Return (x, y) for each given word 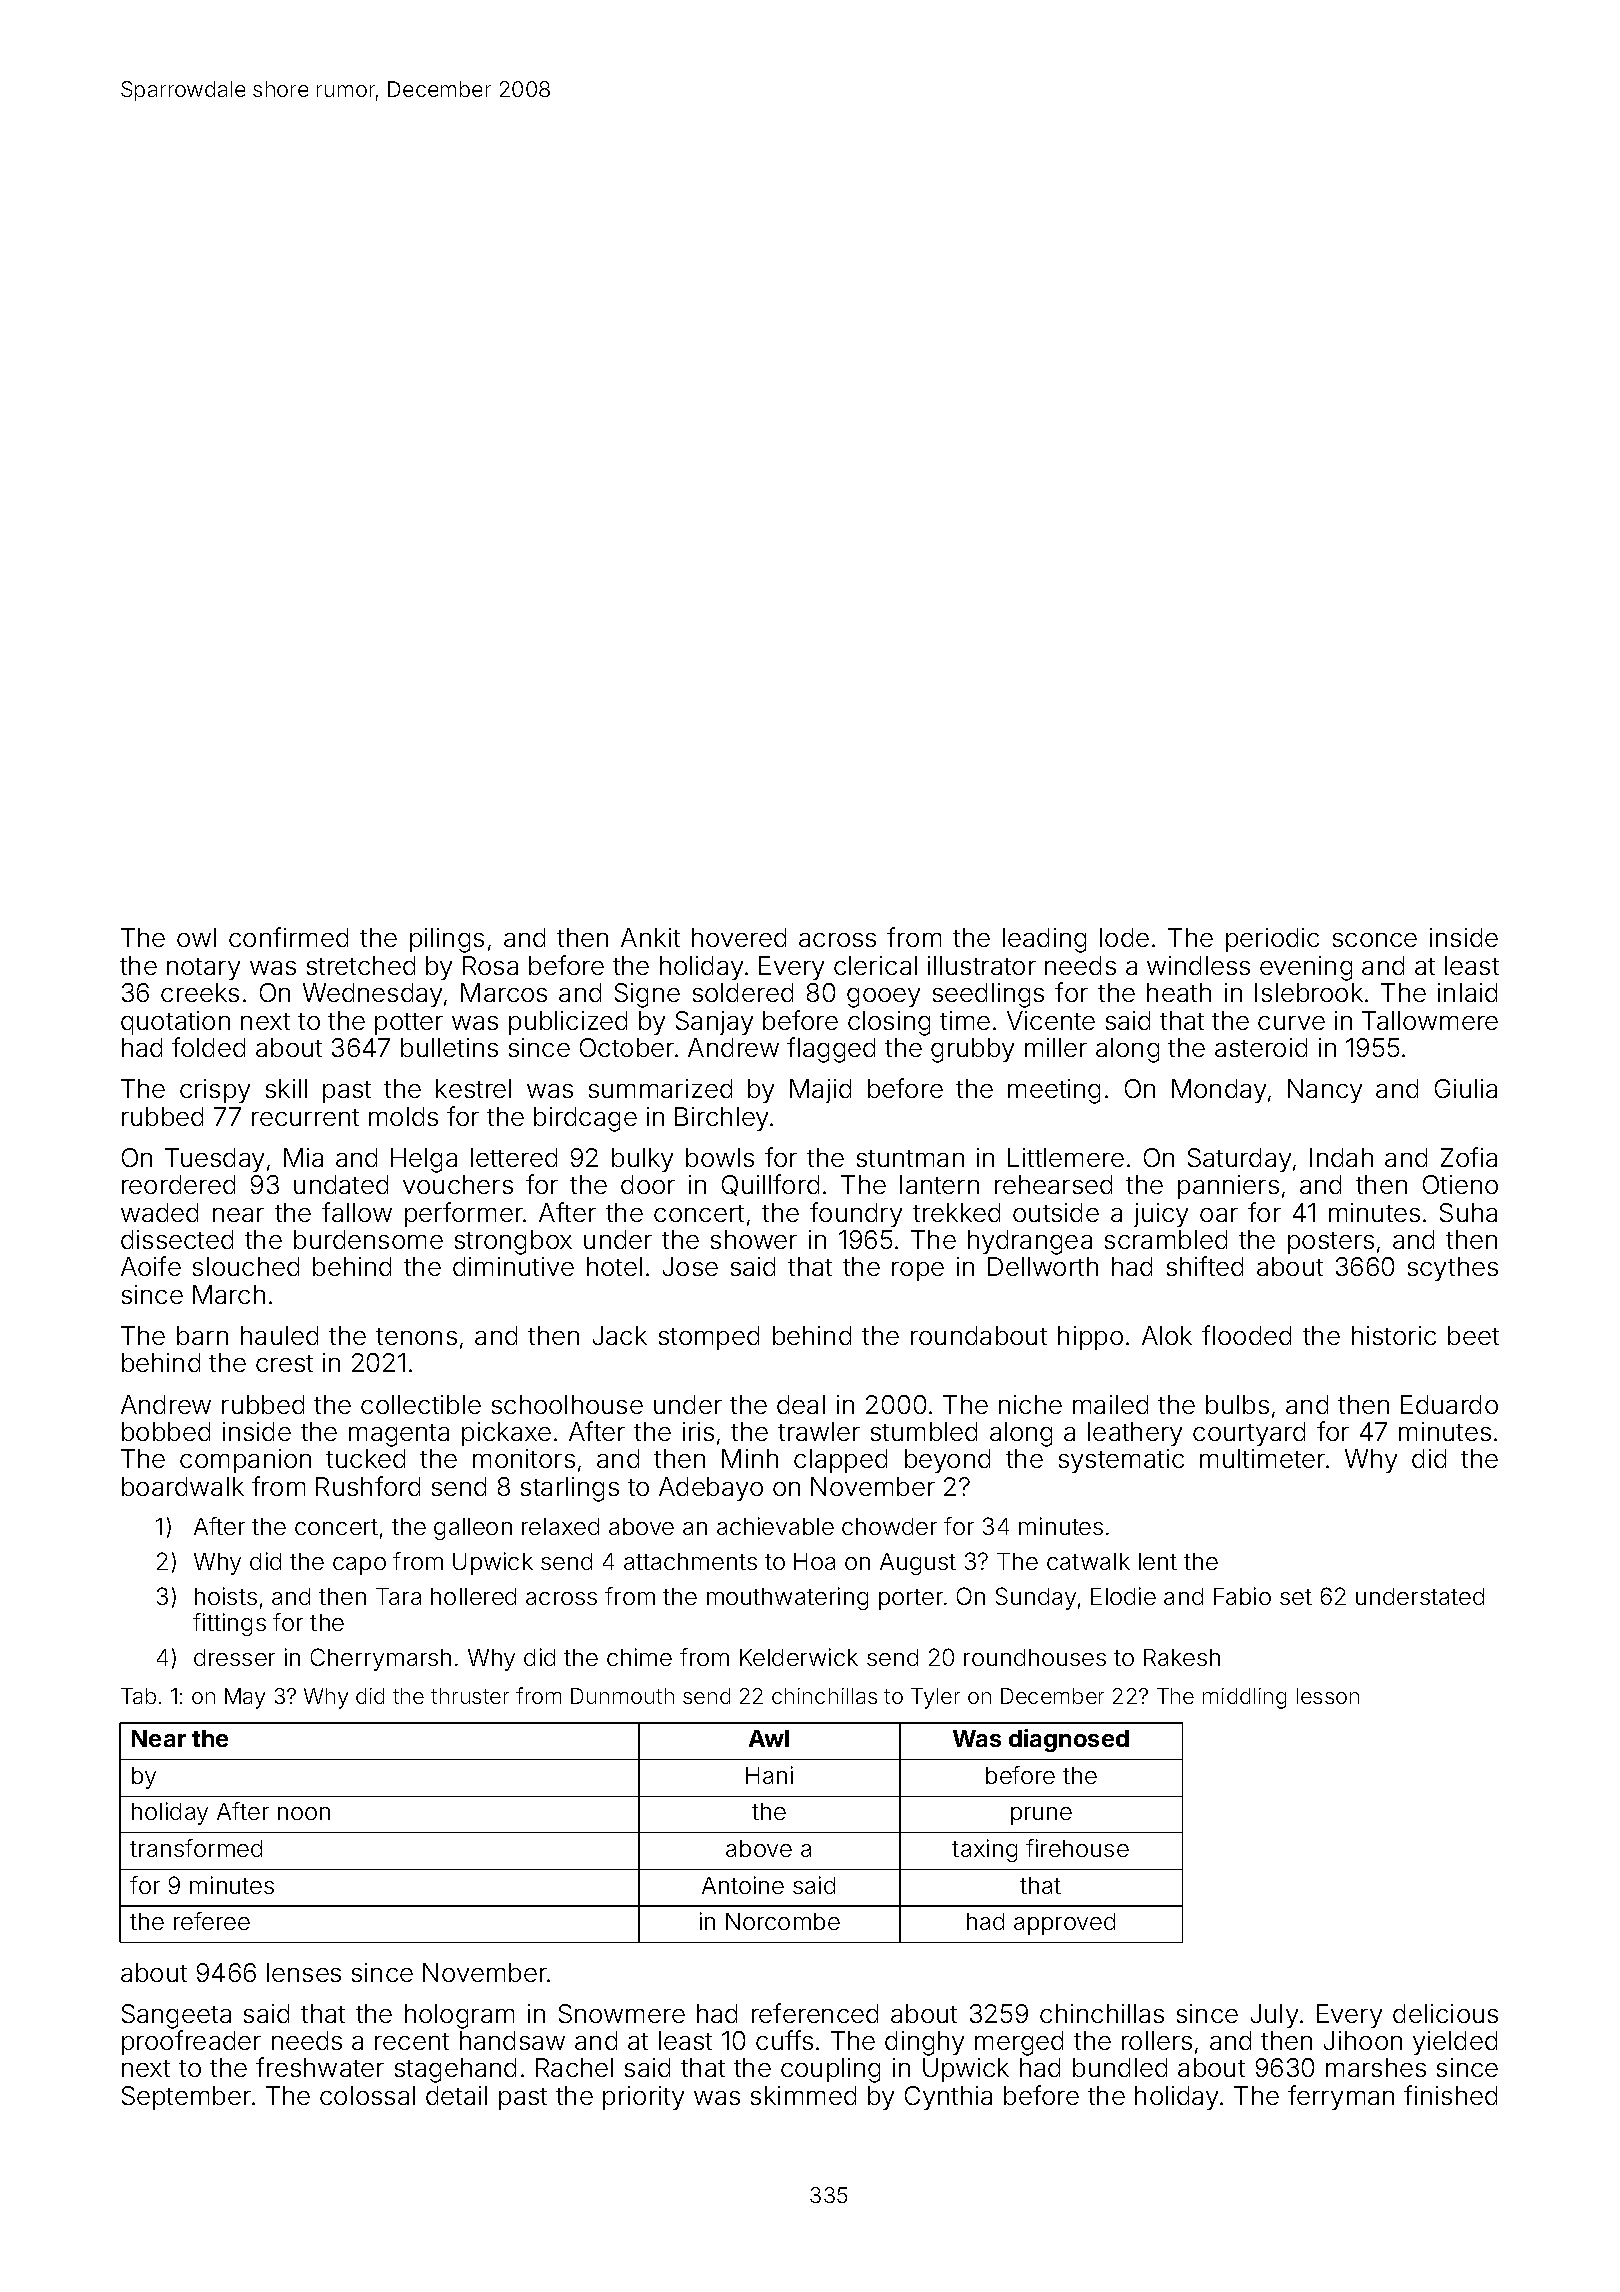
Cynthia (948, 2098)
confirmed (288, 937)
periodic (1272, 940)
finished (1450, 2095)
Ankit (650, 937)
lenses (304, 1972)
